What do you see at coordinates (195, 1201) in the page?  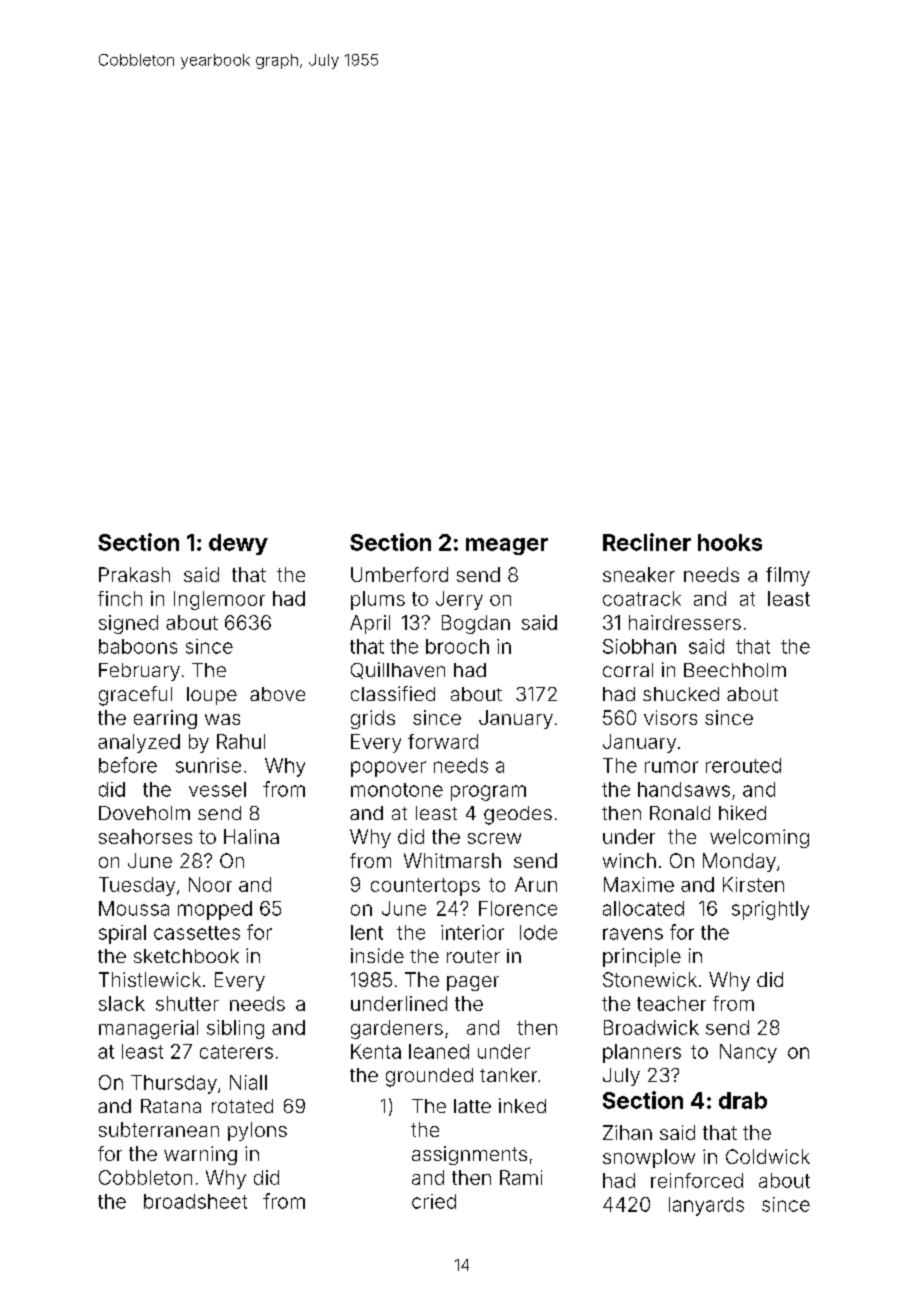 I see `broadsheet` at bounding box center [195, 1201].
